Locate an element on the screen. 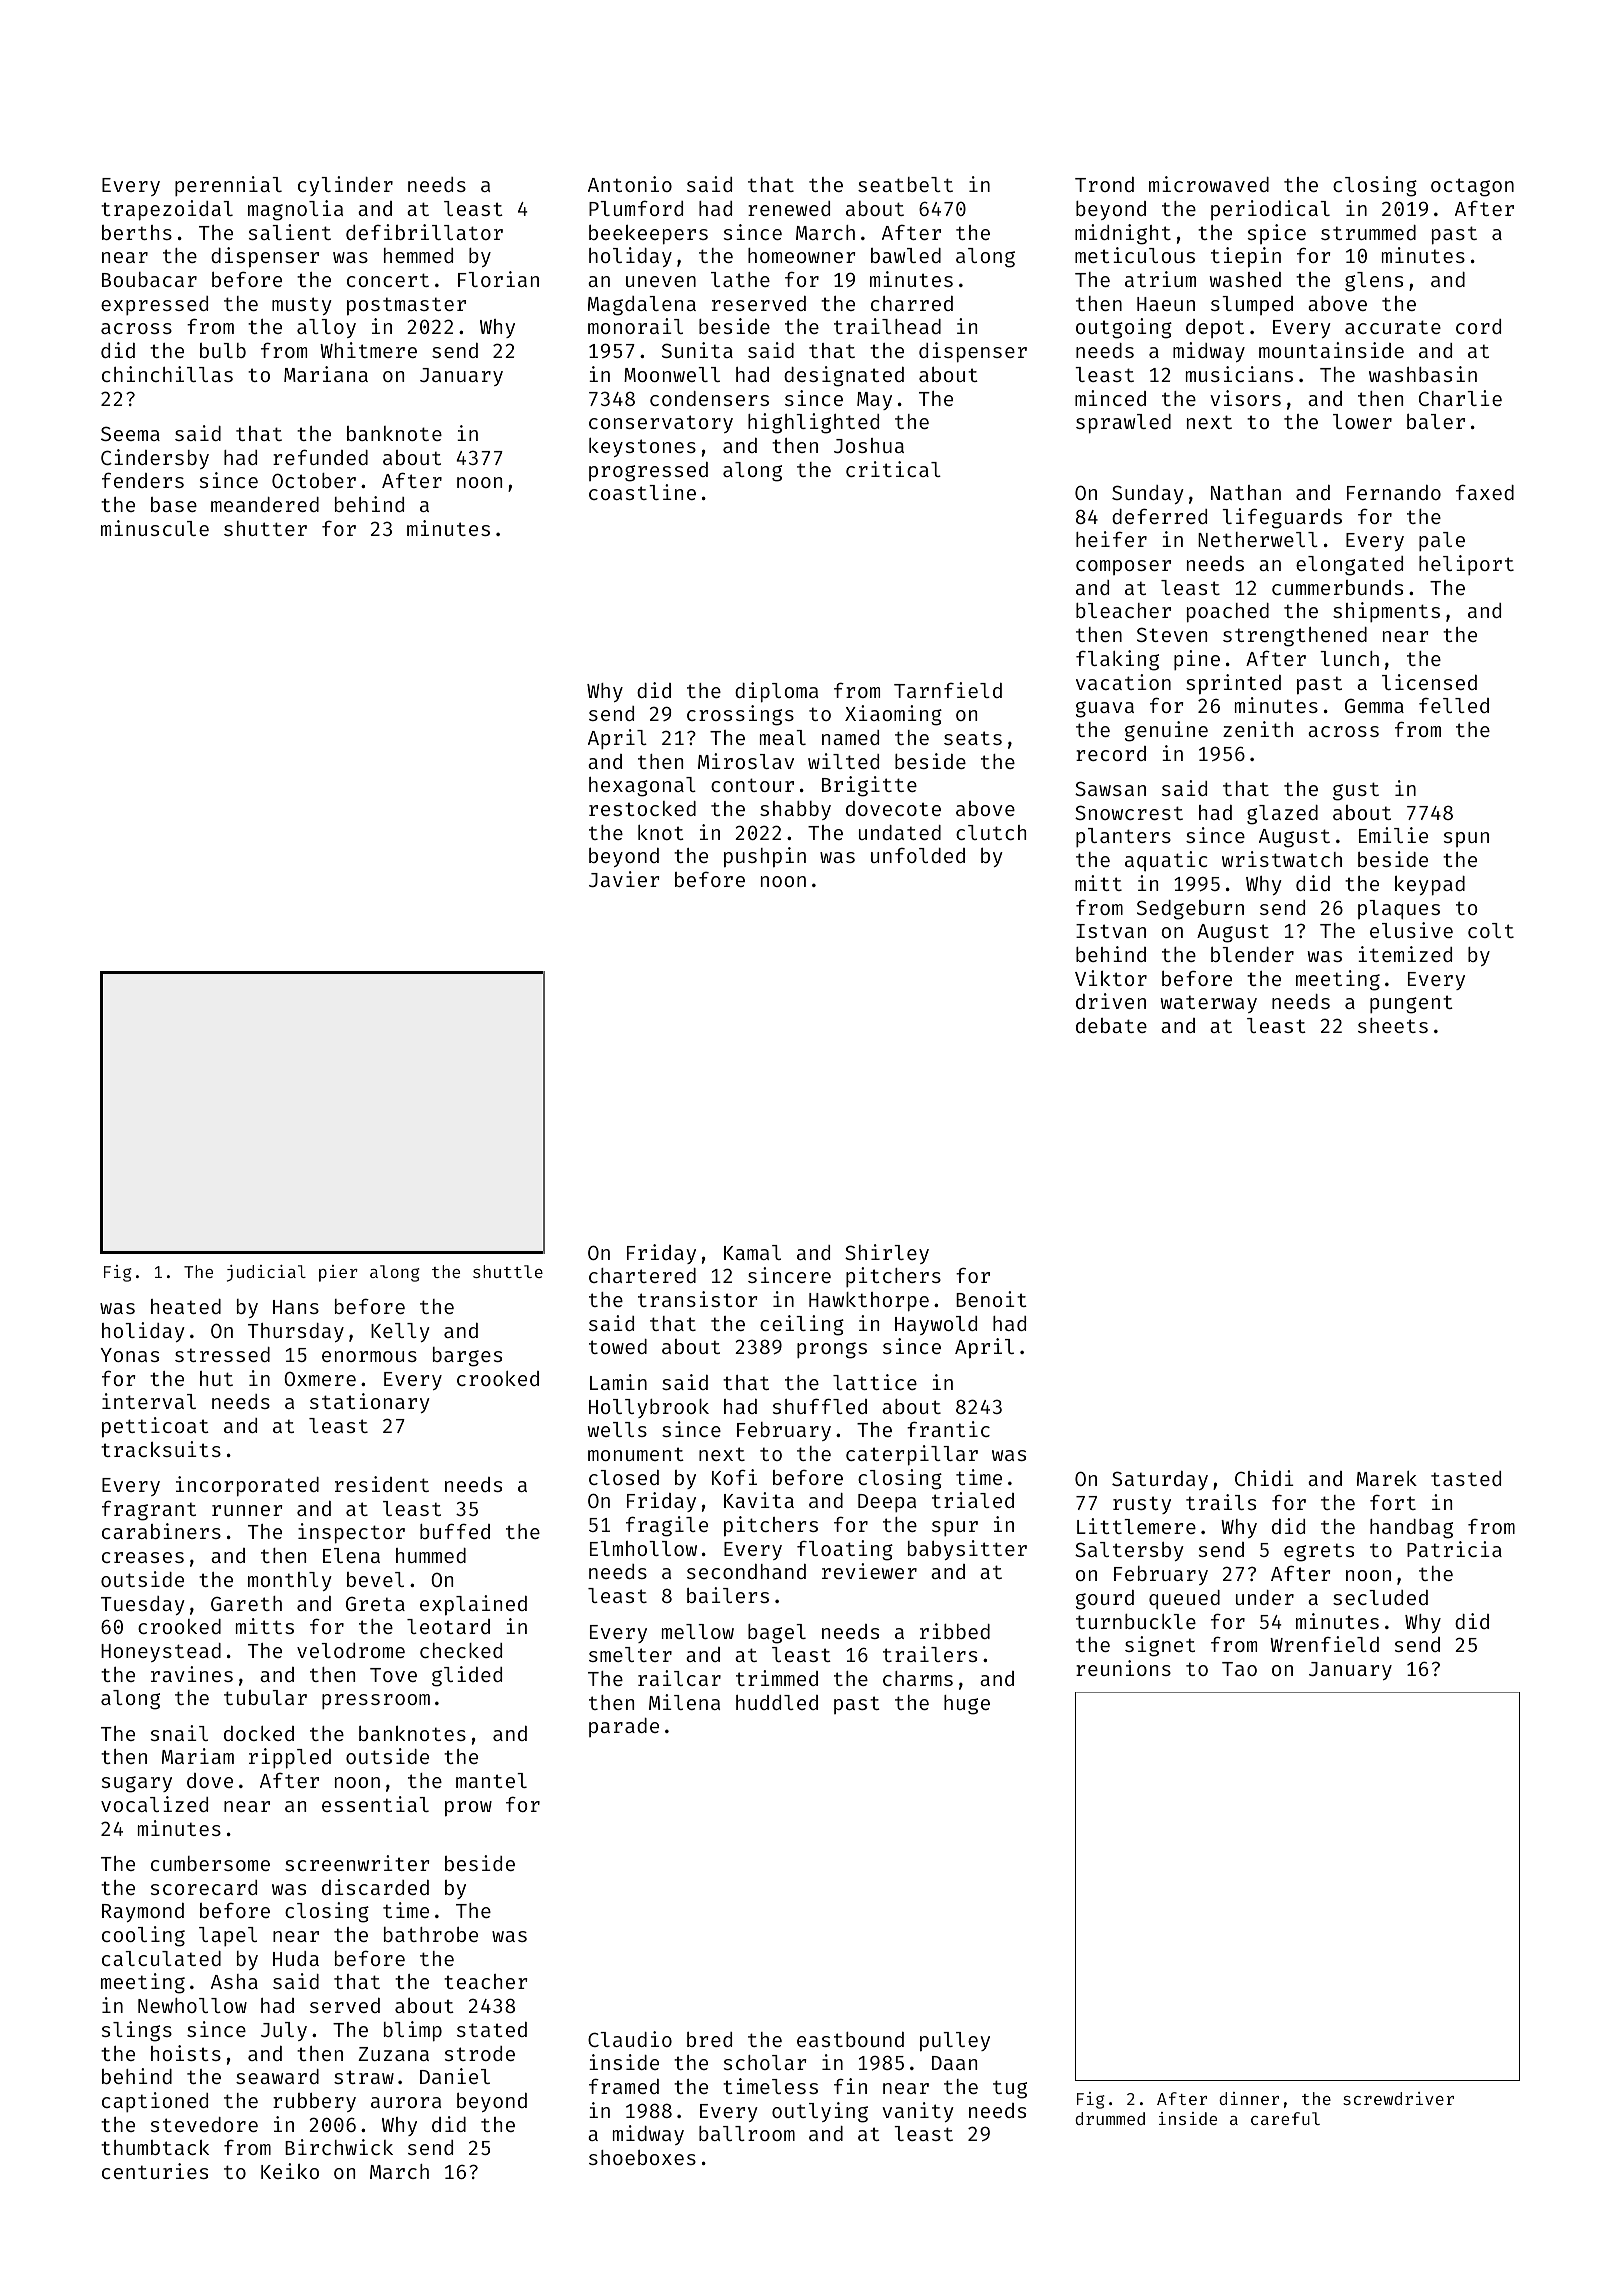  reviewer is located at coordinates (869, 1571).
